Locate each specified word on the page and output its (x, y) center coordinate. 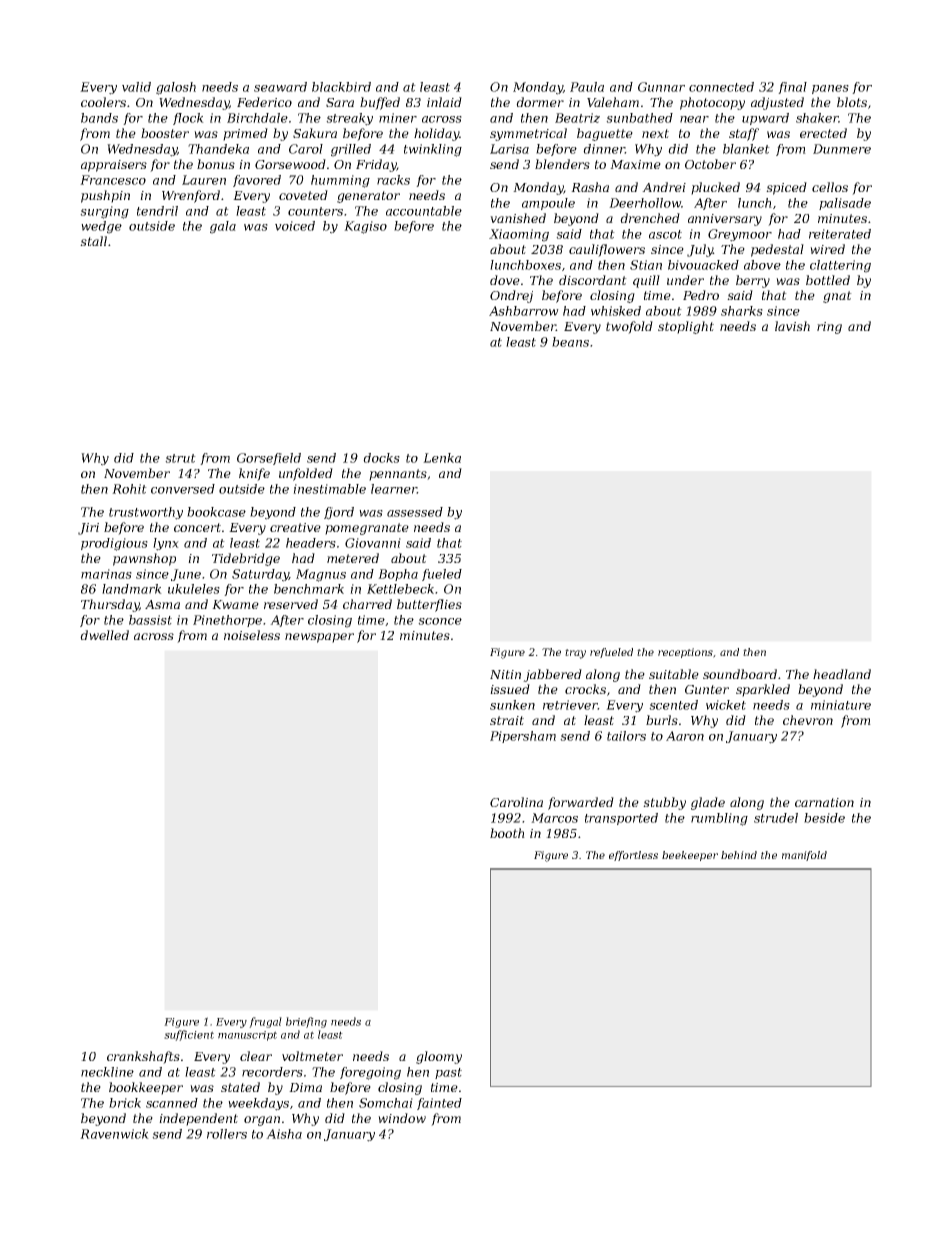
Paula (587, 87)
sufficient (189, 1035)
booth (507, 833)
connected (721, 87)
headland (842, 674)
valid (136, 87)
